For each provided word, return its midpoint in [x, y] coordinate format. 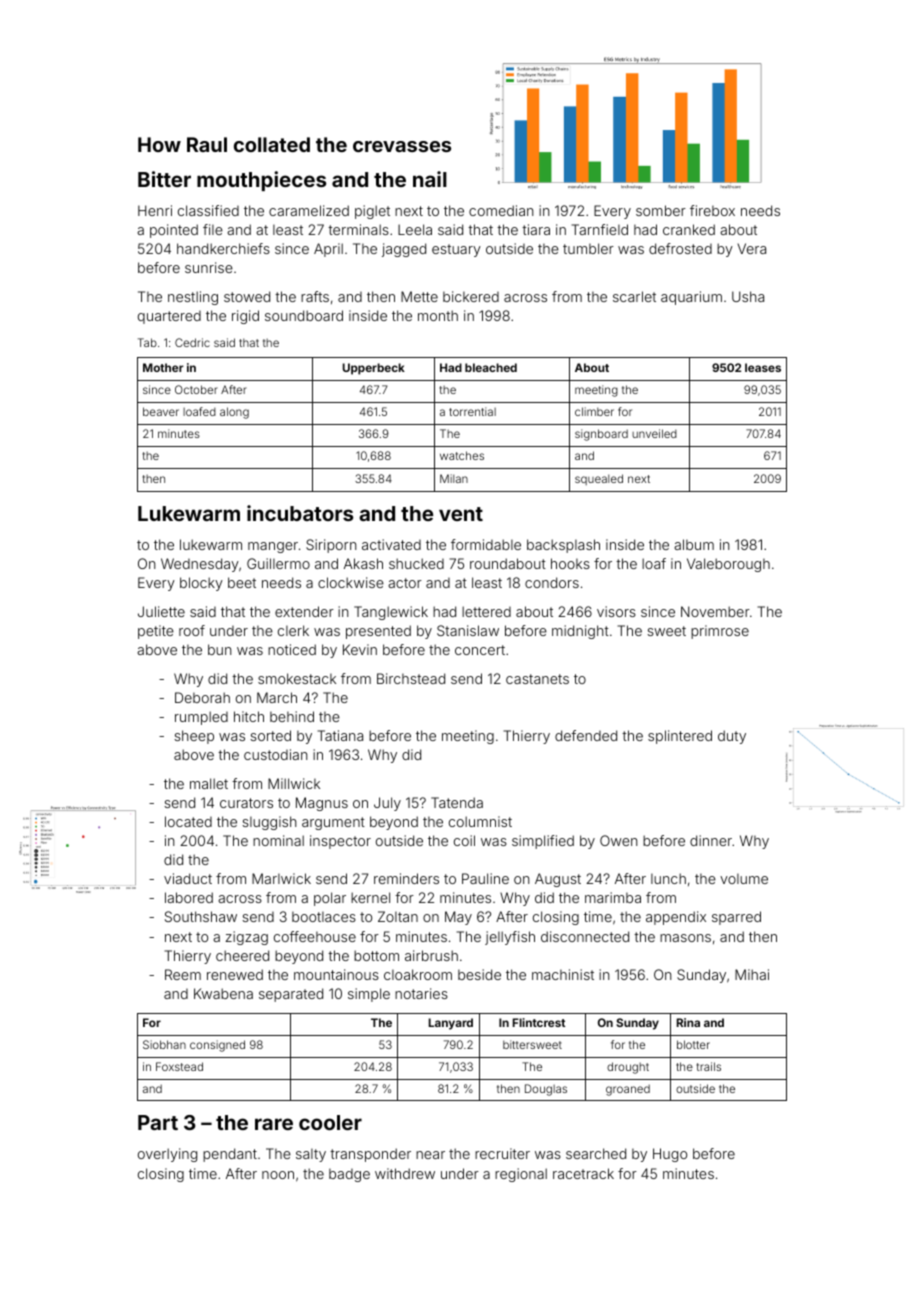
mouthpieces [261, 181]
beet [242, 582]
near [430, 1155]
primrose [720, 632]
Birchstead [411, 678]
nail [430, 179]
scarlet [634, 296]
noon [278, 1175]
